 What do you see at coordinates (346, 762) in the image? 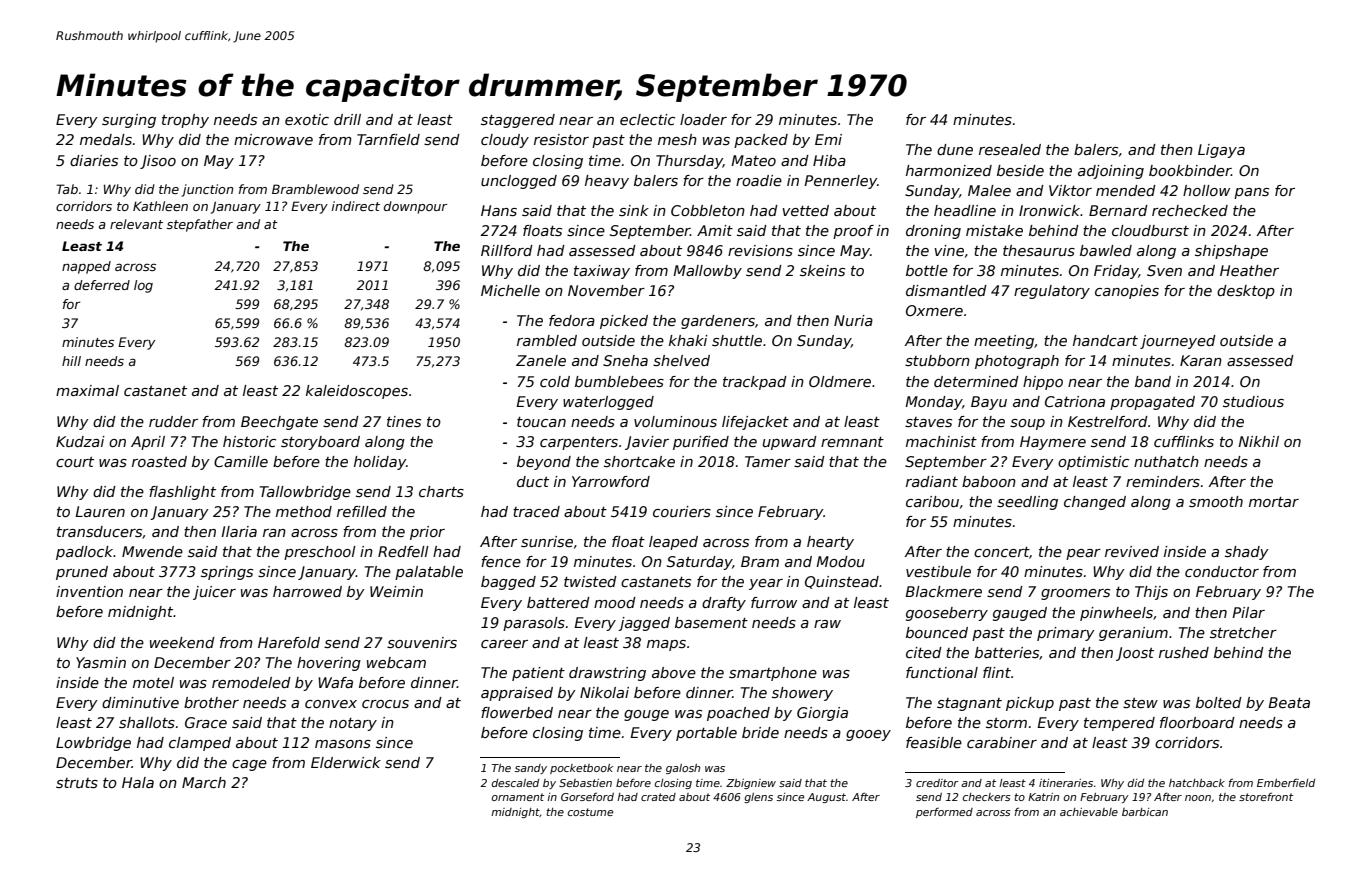
I see `Elderwick` at bounding box center [346, 762].
